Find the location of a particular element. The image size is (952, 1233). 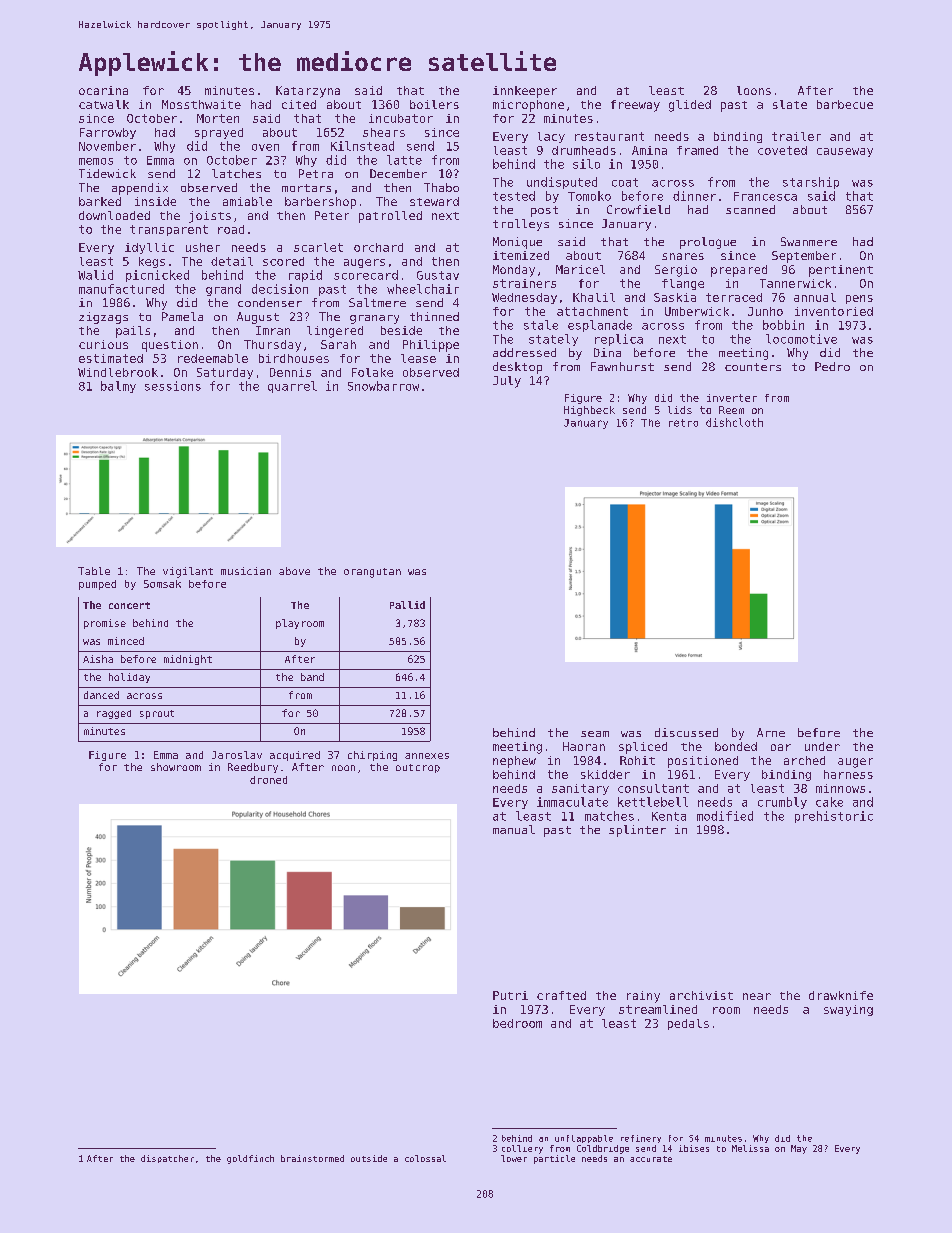

innkeeper is located at coordinates (525, 92).
